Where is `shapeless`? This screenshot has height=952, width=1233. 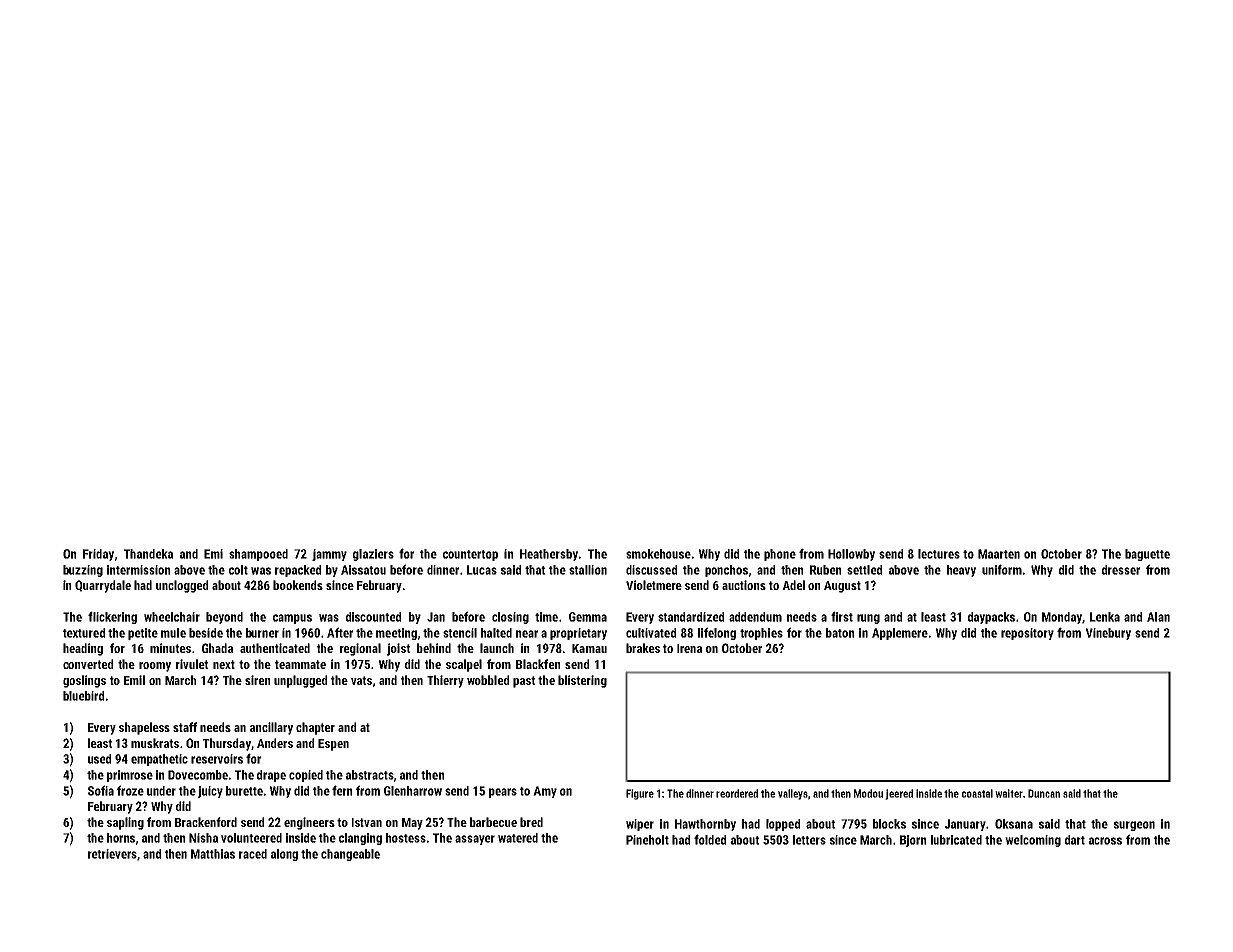 shapeless is located at coordinates (144, 728).
